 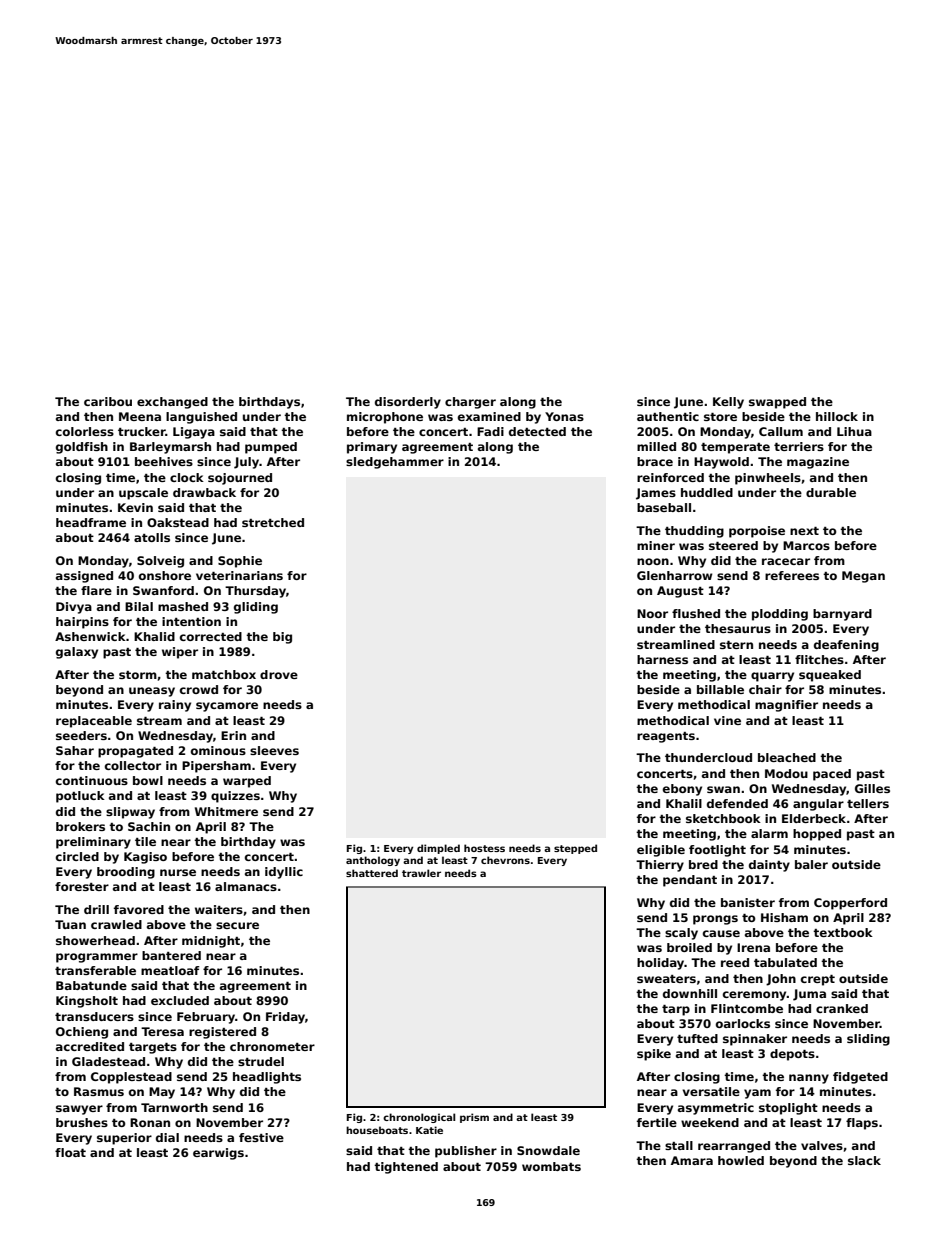 I want to click on continuous, so click(x=92, y=780).
